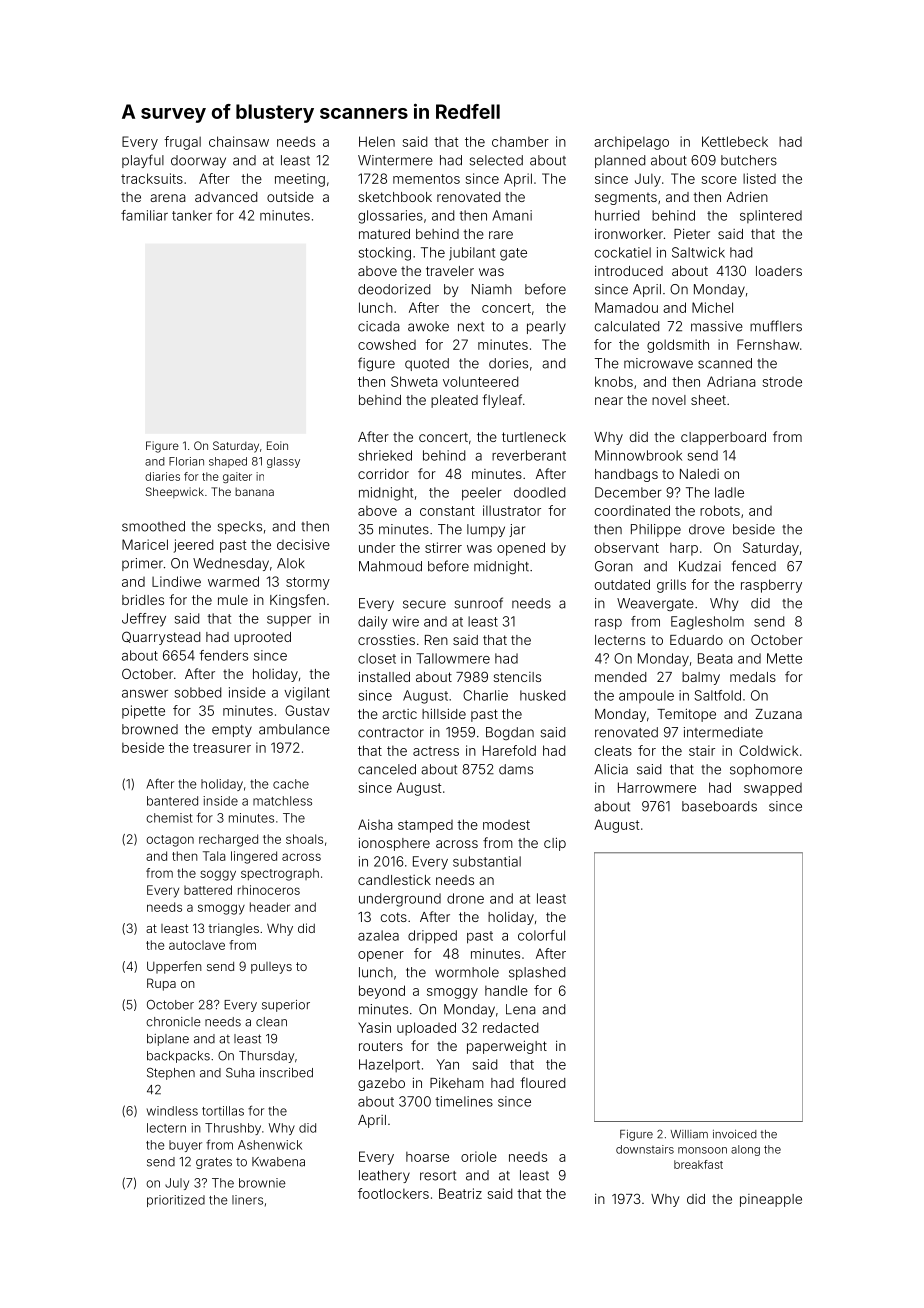 This document has width=924, height=1308. Describe the element at coordinates (537, 973) in the document. I see `splashed` at that location.
